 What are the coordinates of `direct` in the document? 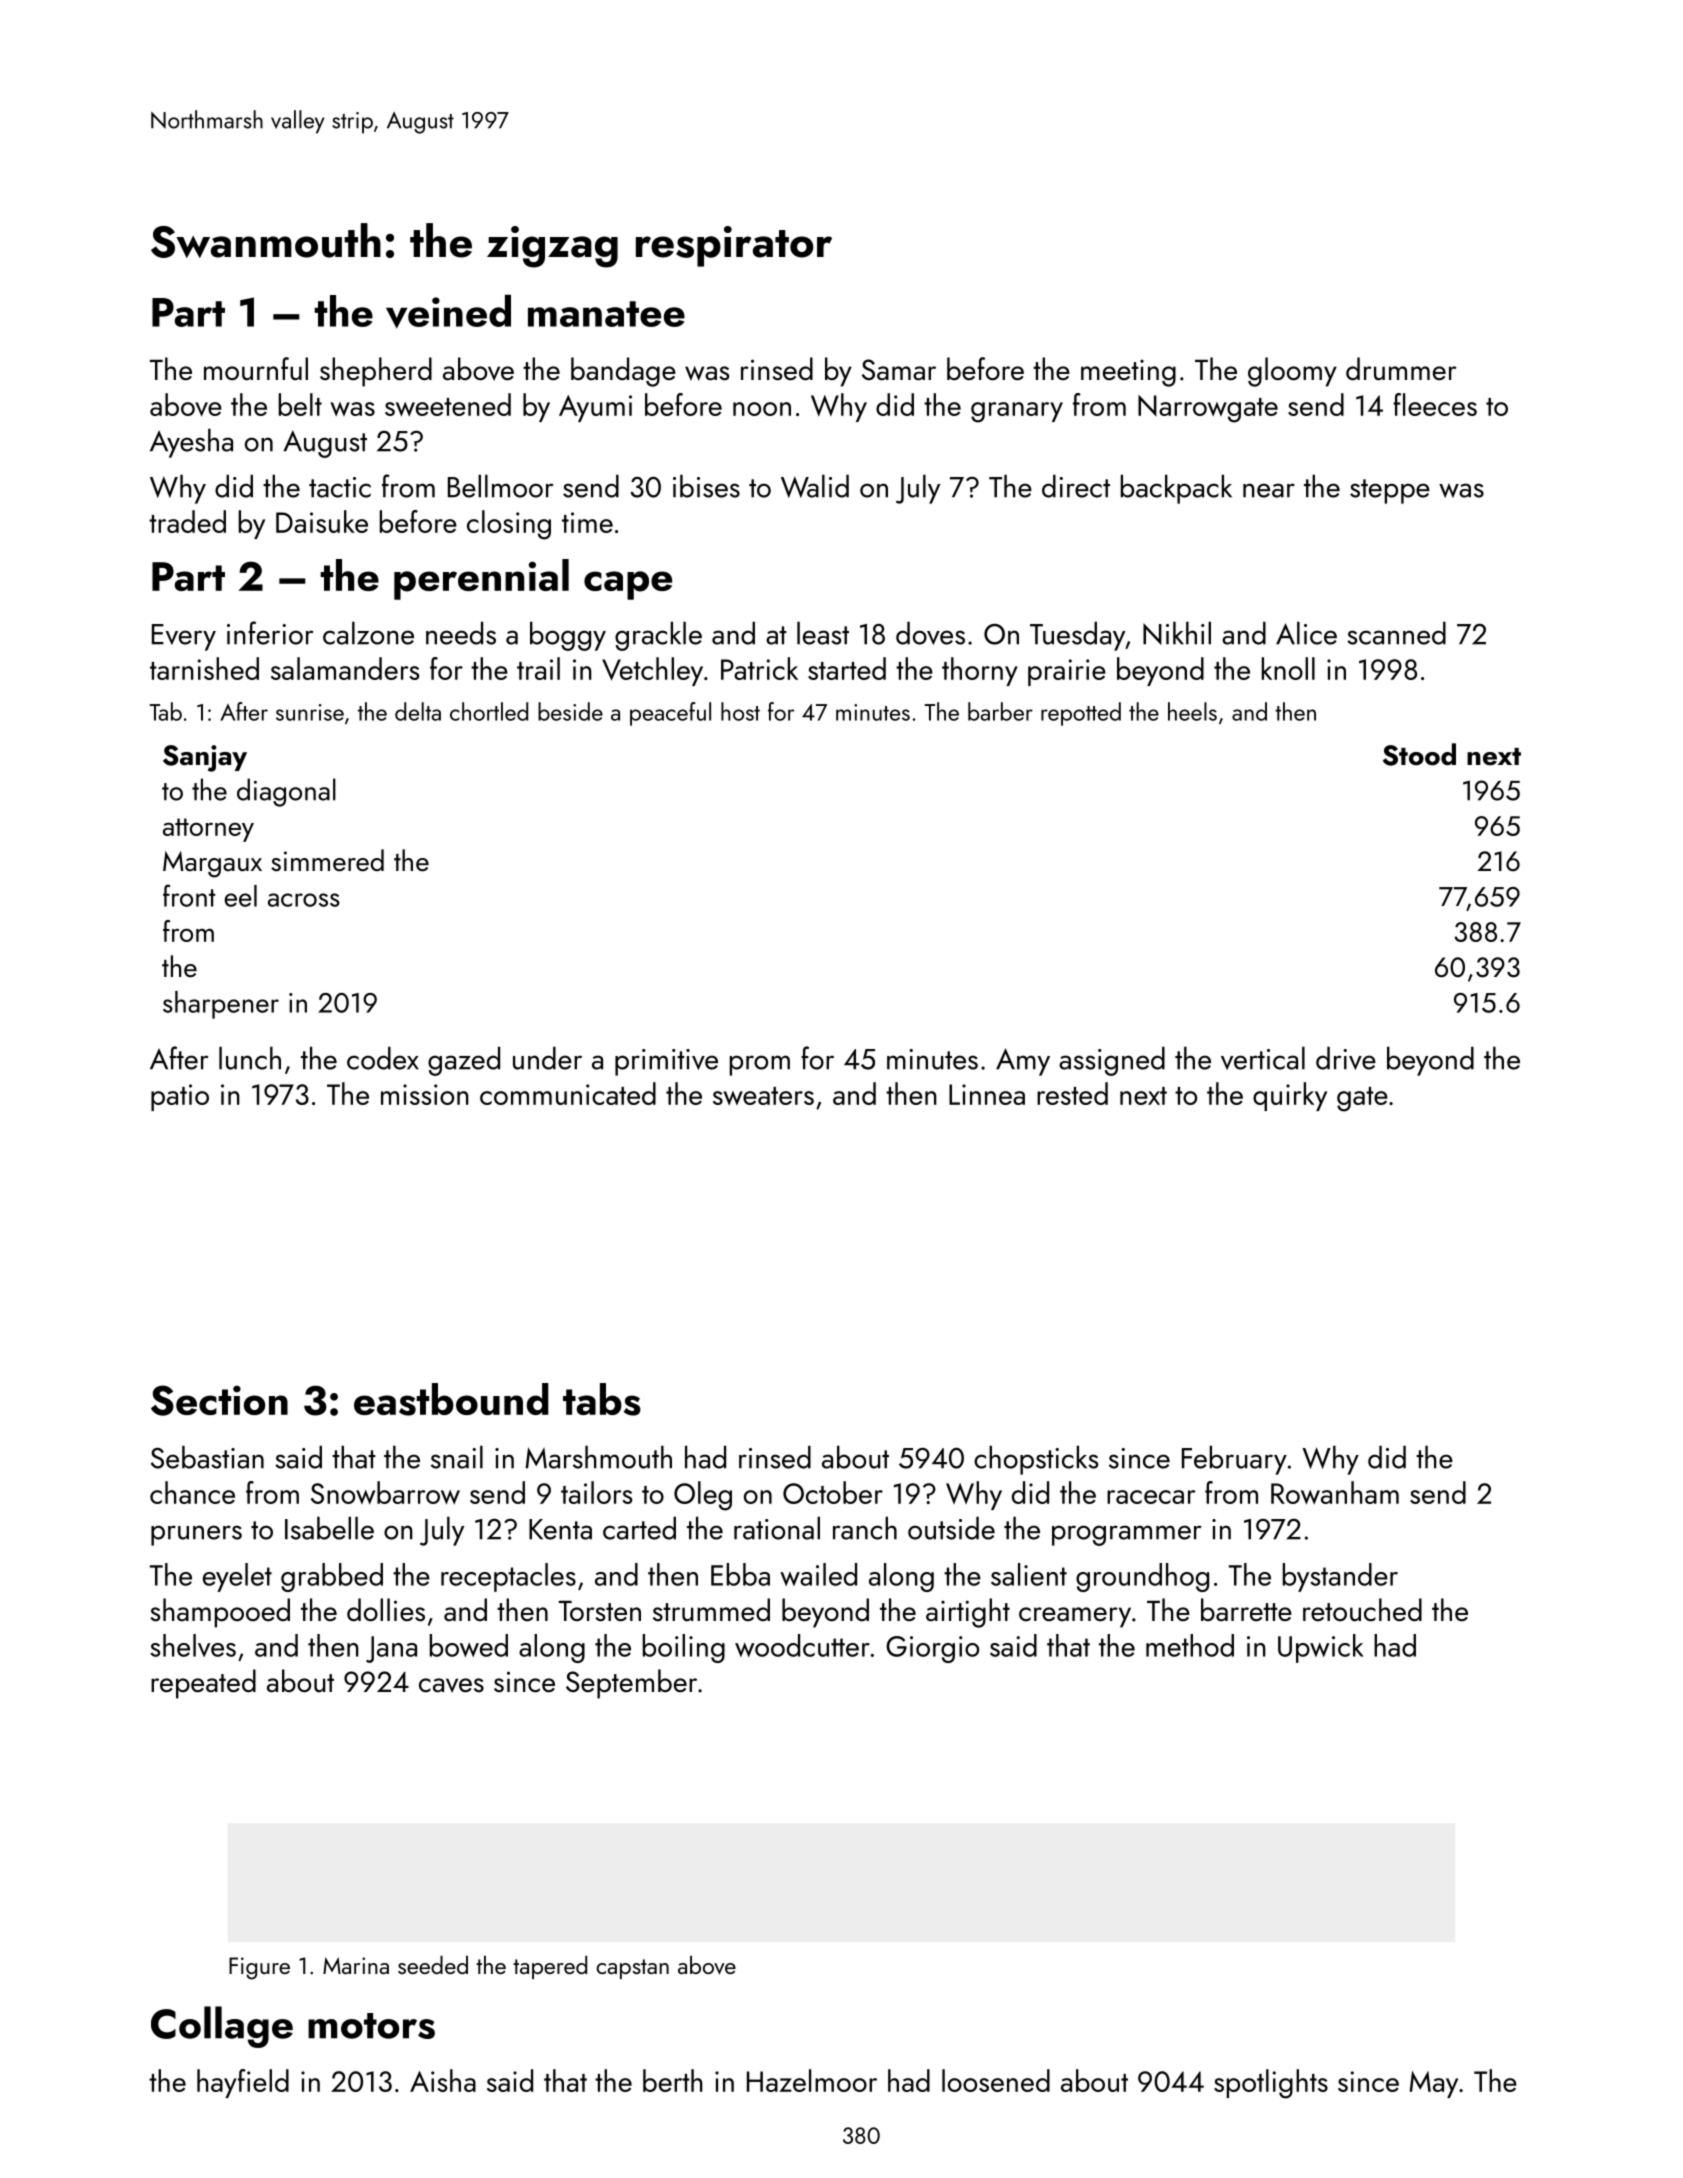 It's located at (1076, 486).
